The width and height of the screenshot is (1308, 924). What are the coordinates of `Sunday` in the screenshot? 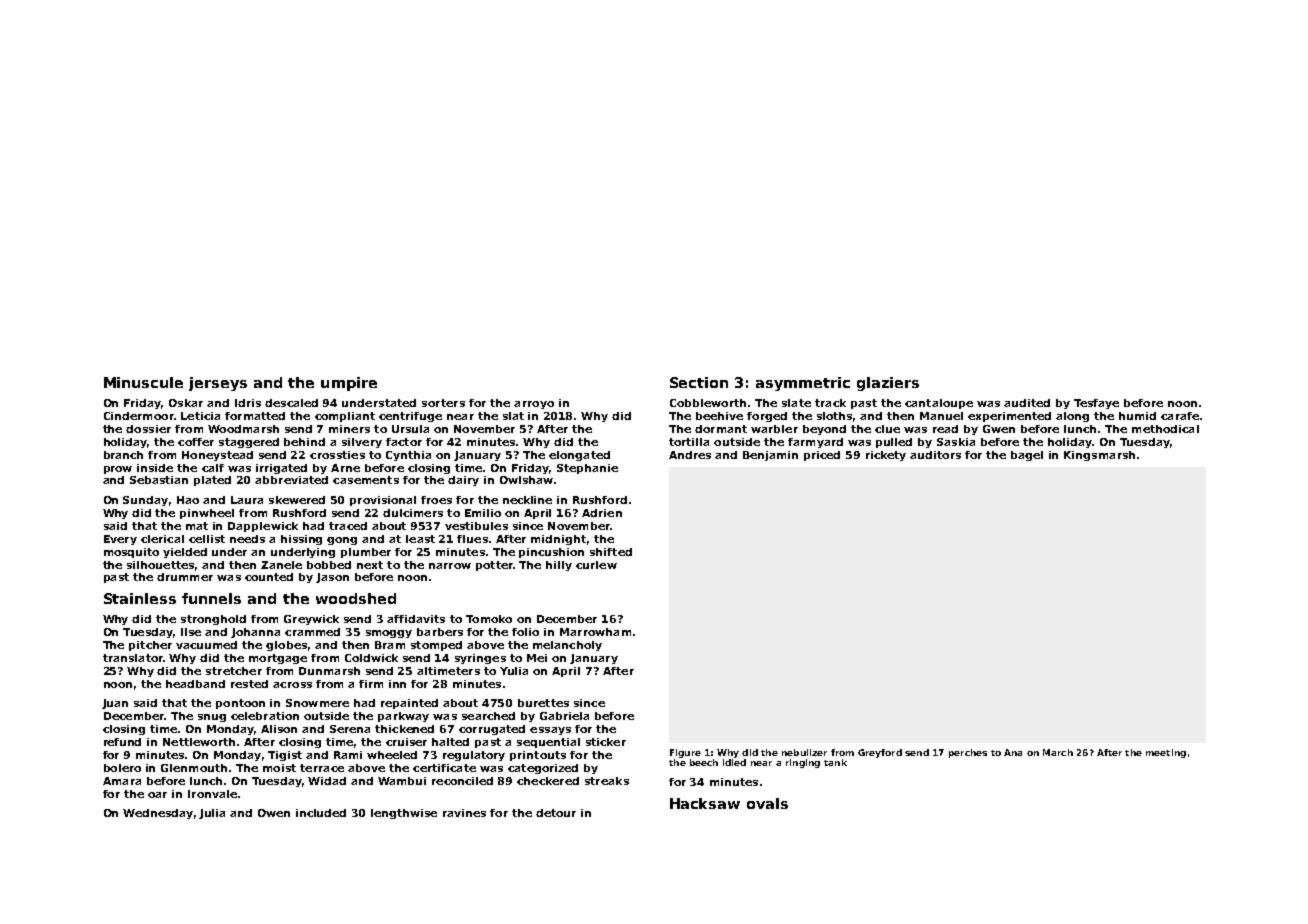 It's located at (145, 501).
